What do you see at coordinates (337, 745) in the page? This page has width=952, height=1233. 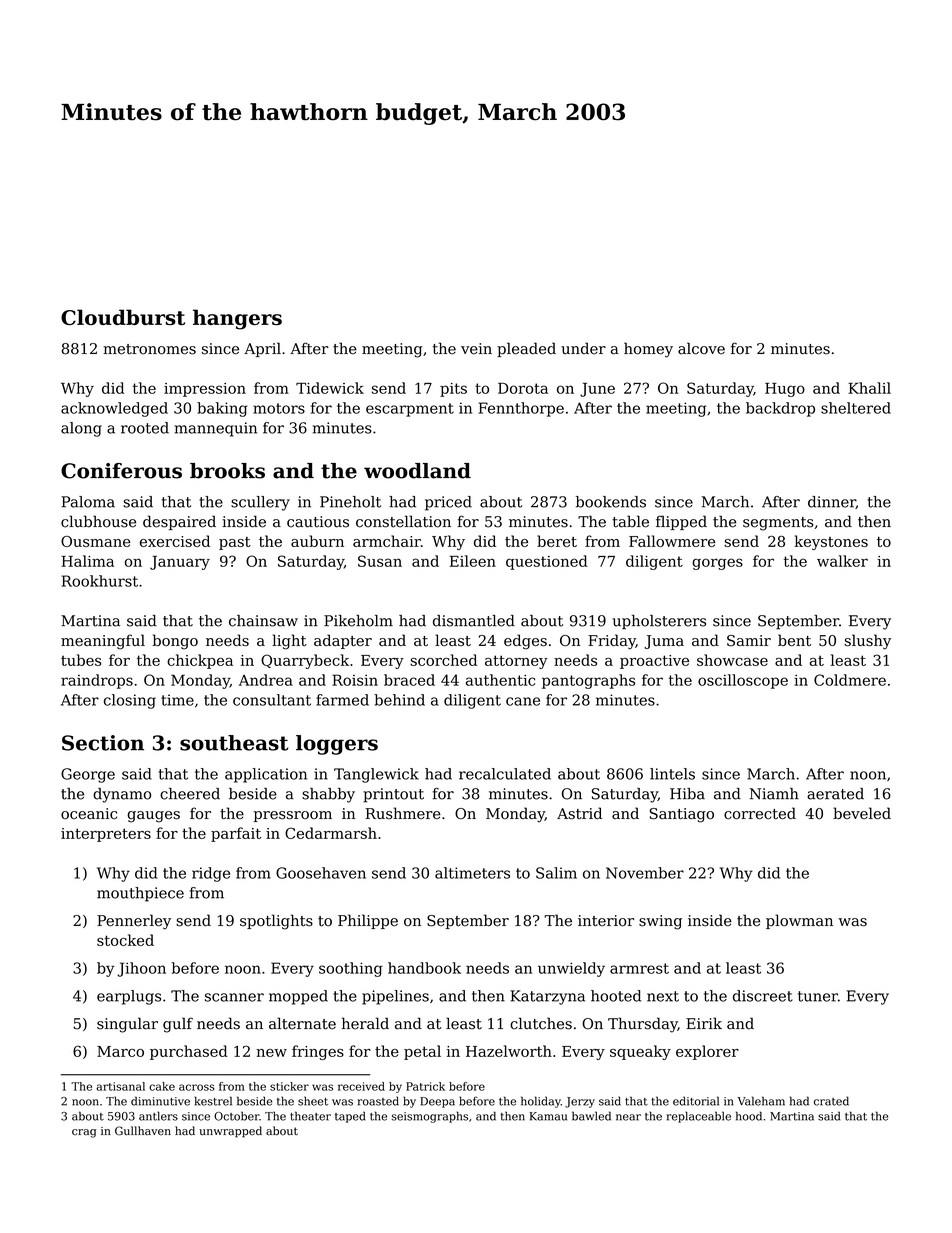 I see `loggers` at bounding box center [337, 745].
